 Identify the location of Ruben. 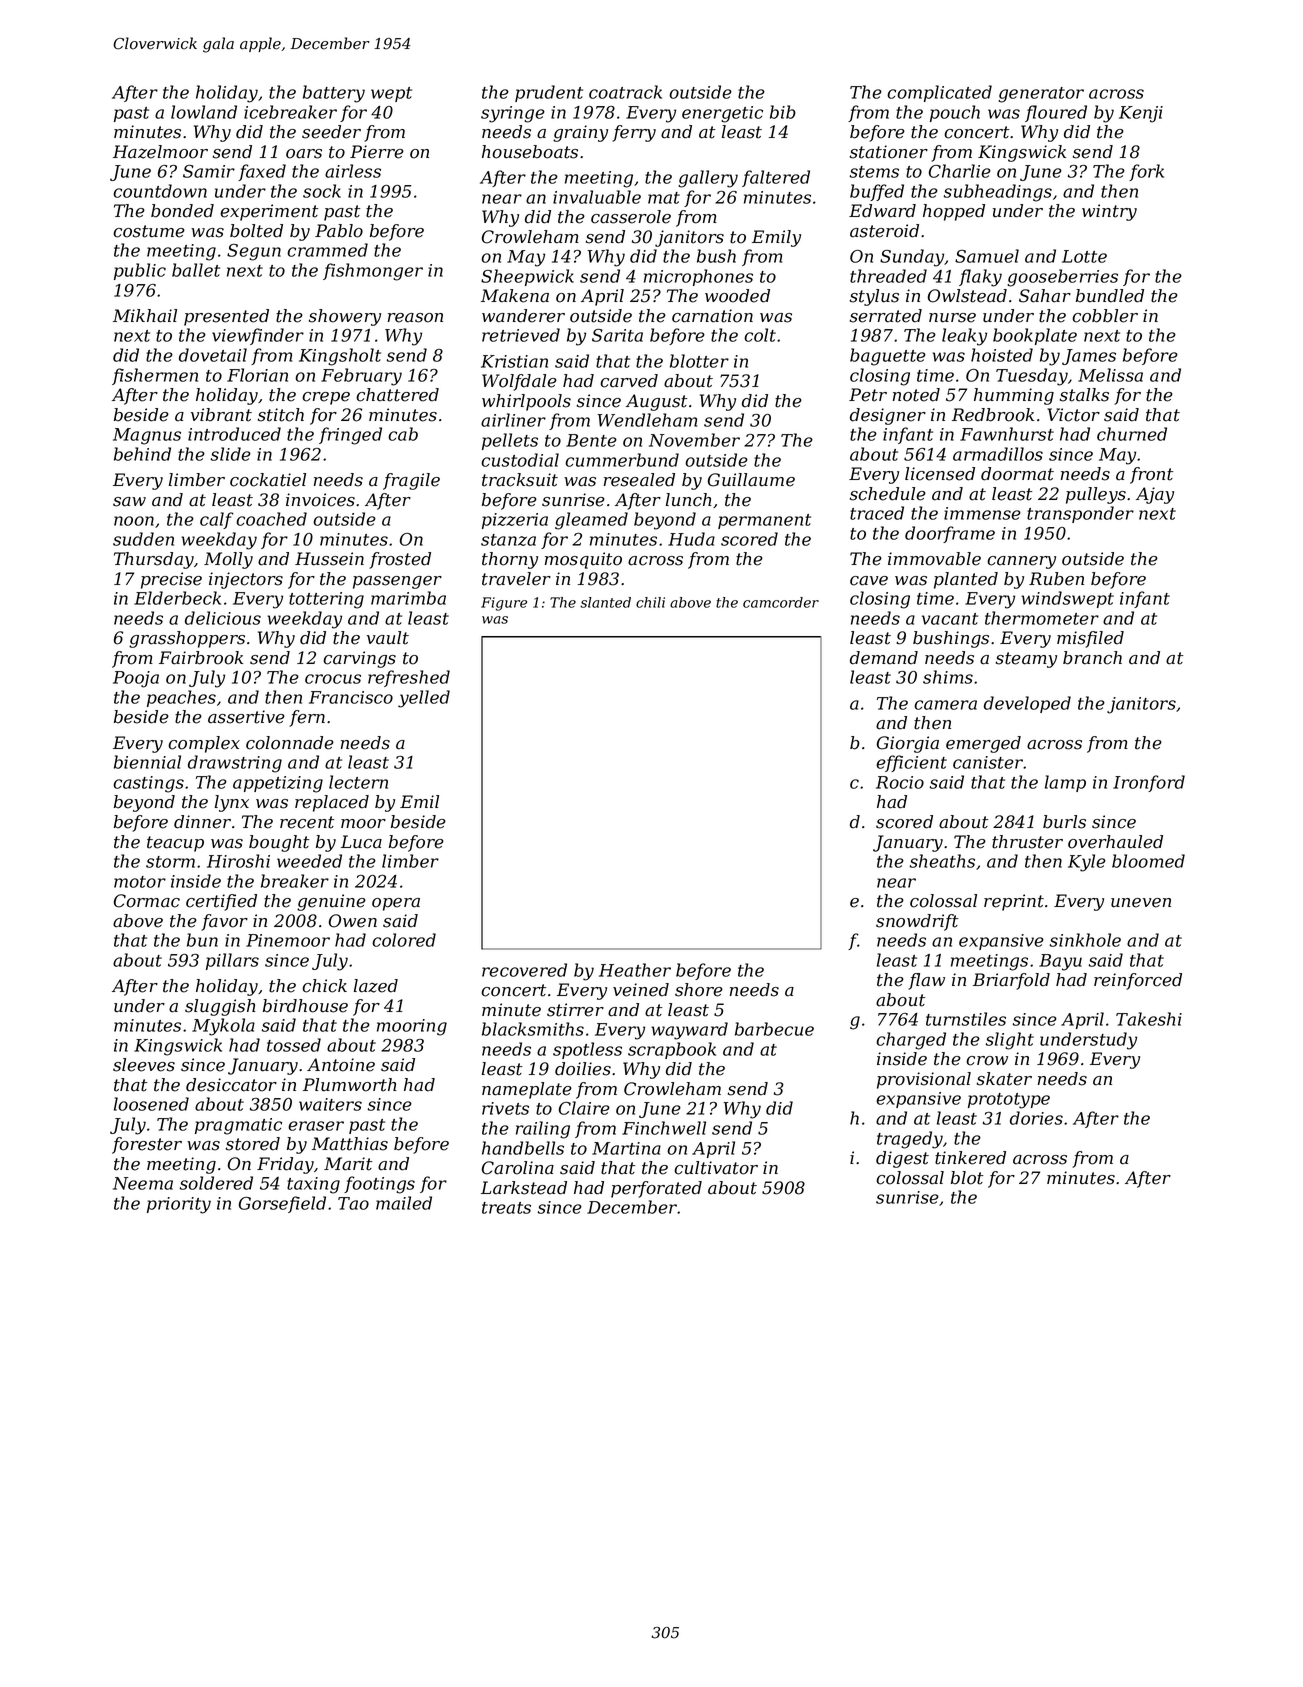
(1056, 579).
